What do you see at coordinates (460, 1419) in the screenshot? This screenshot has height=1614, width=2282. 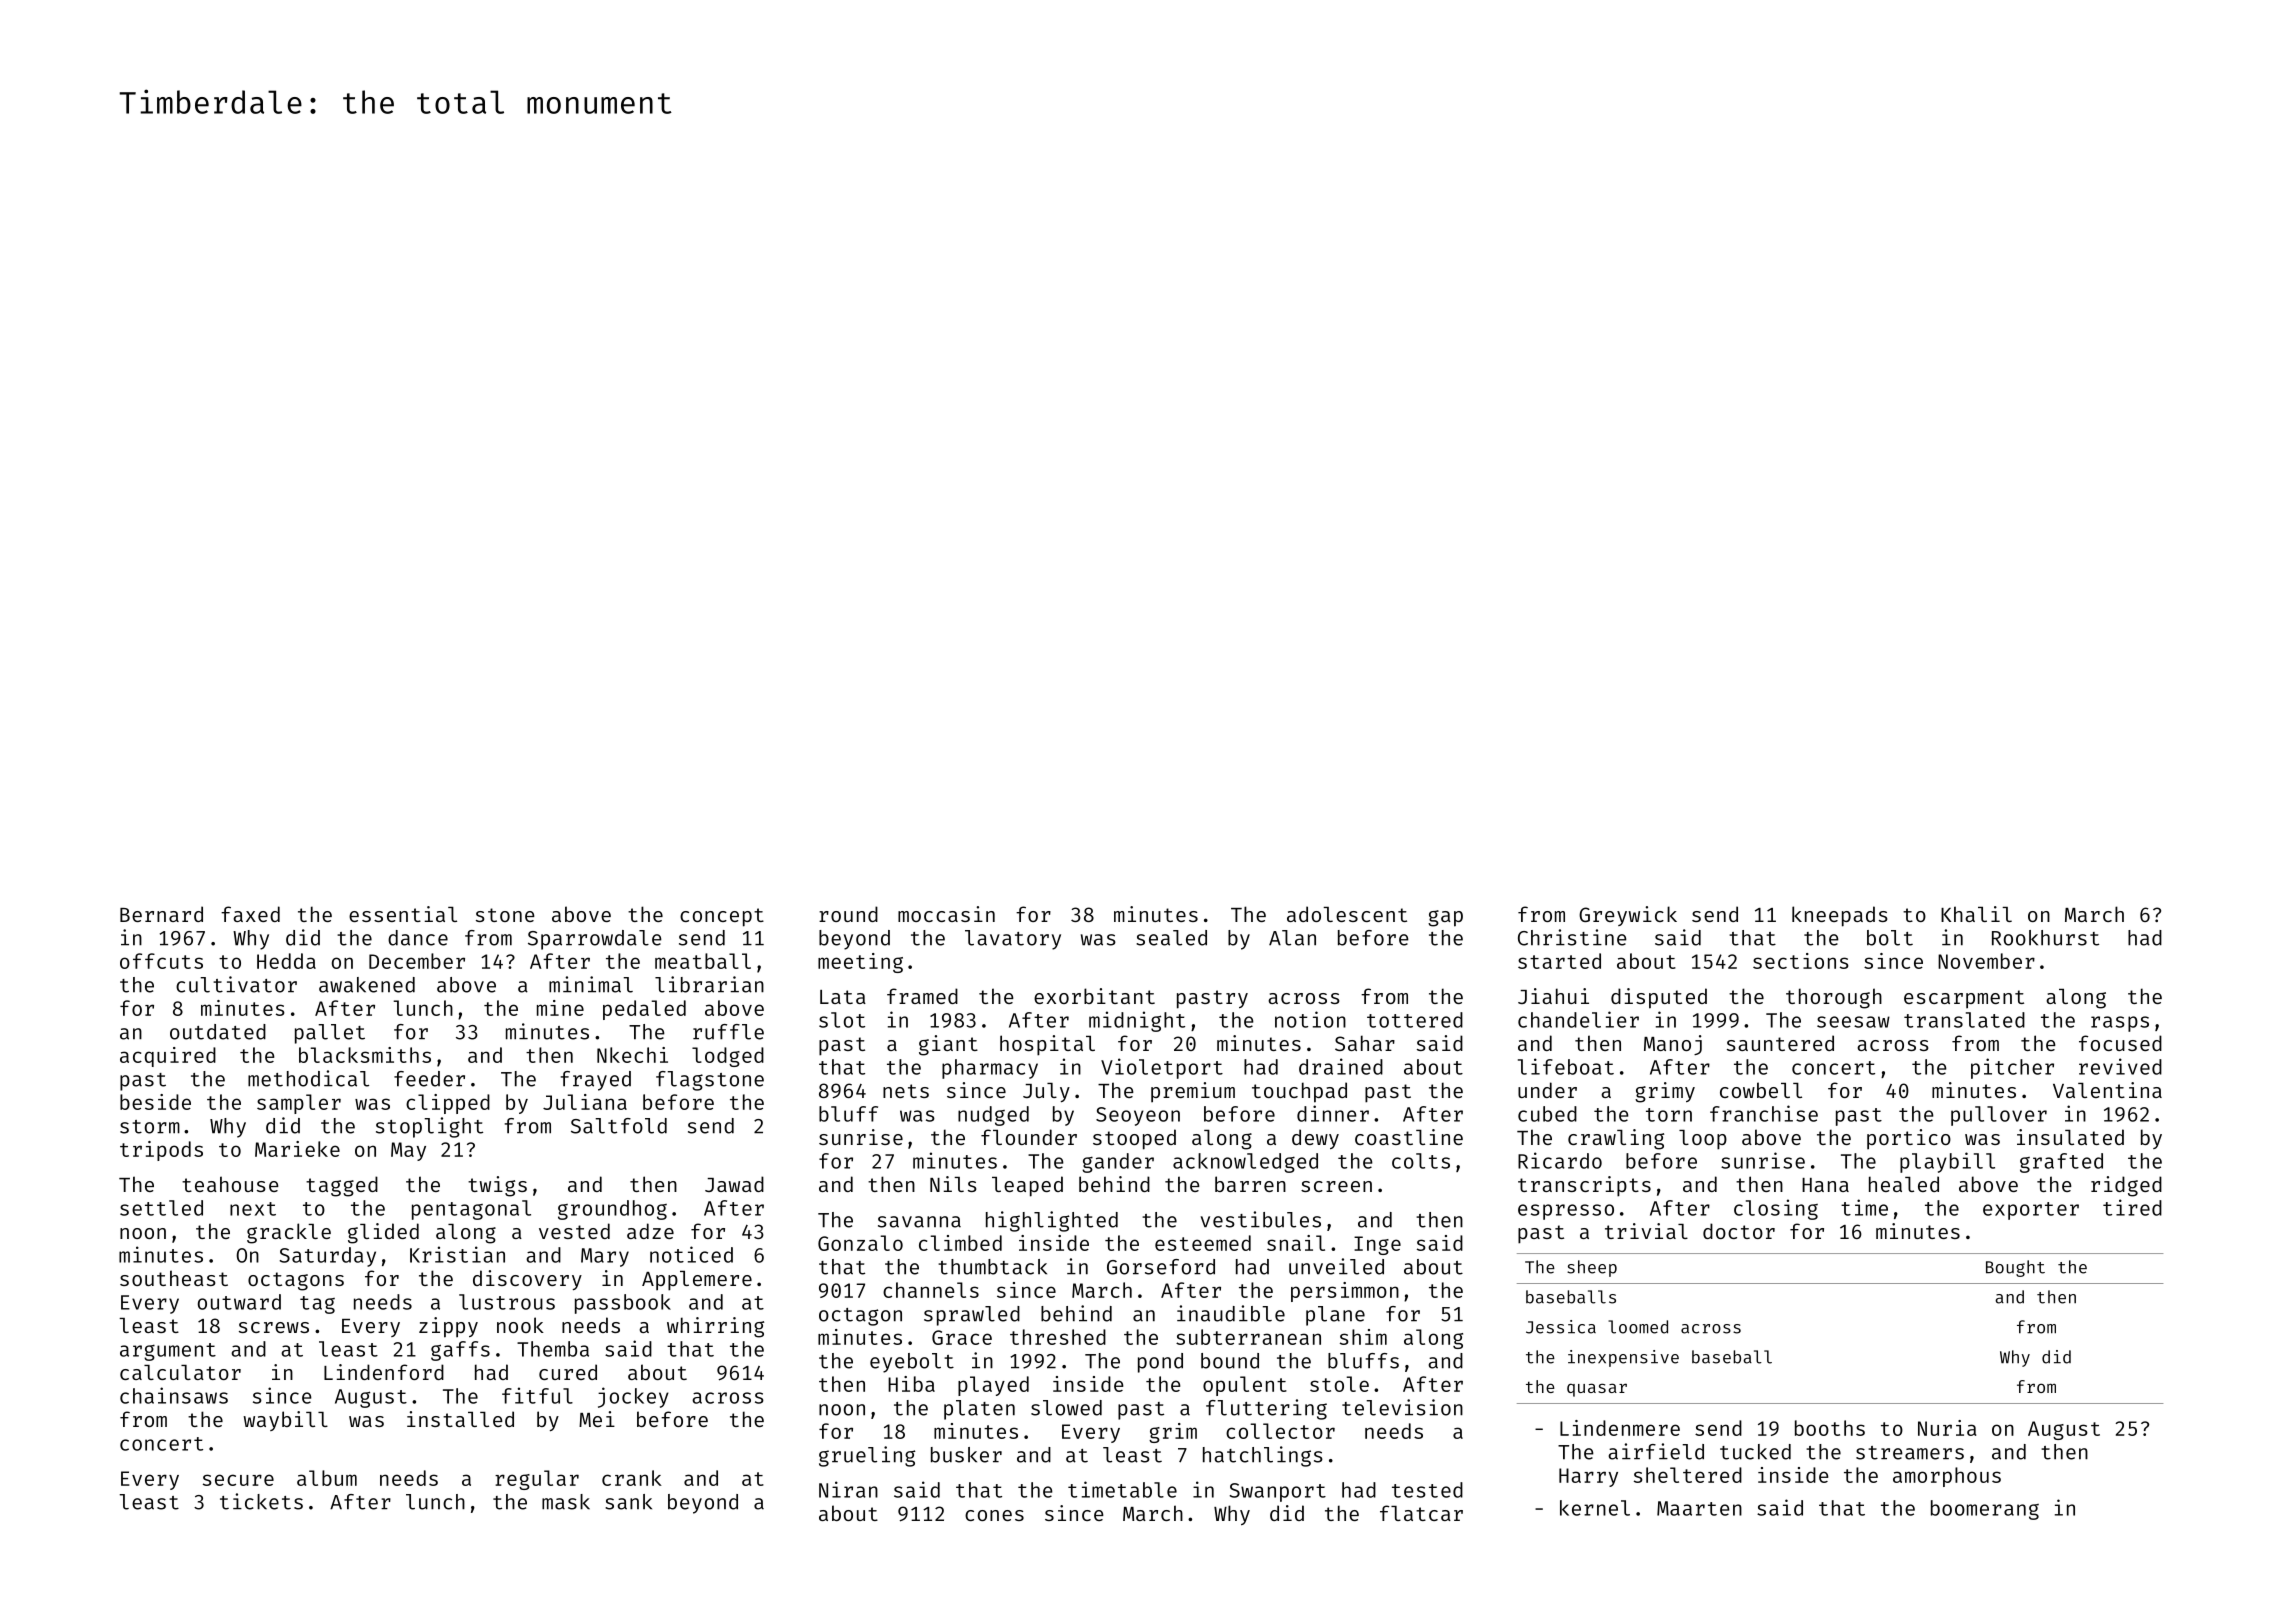 I see `installed` at bounding box center [460, 1419].
